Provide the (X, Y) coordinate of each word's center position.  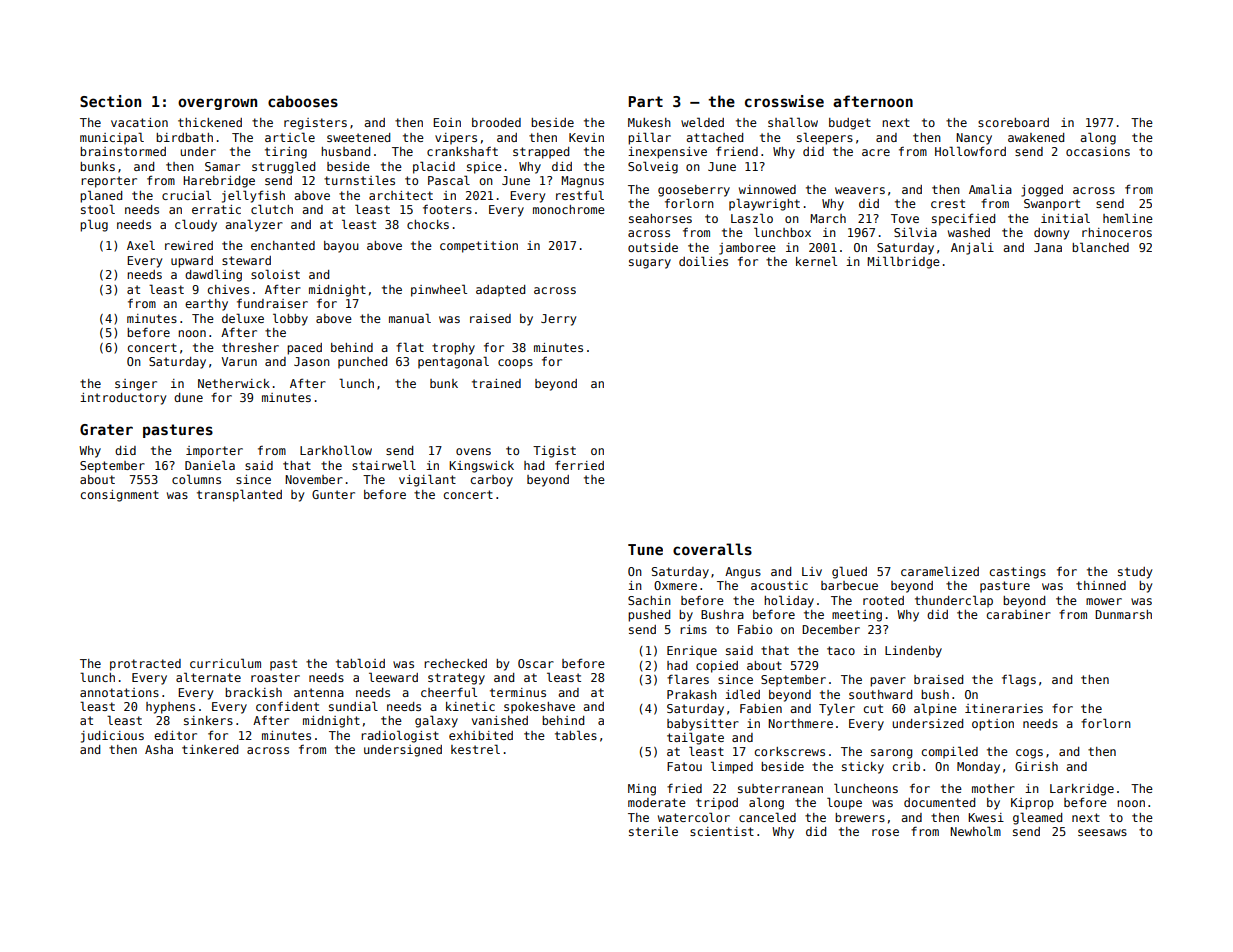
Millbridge (903, 262)
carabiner (1019, 614)
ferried (579, 465)
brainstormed (123, 151)
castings (1018, 573)
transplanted (239, 495)
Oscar (536, 663)
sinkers (208, 720)
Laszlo (752, 218)
